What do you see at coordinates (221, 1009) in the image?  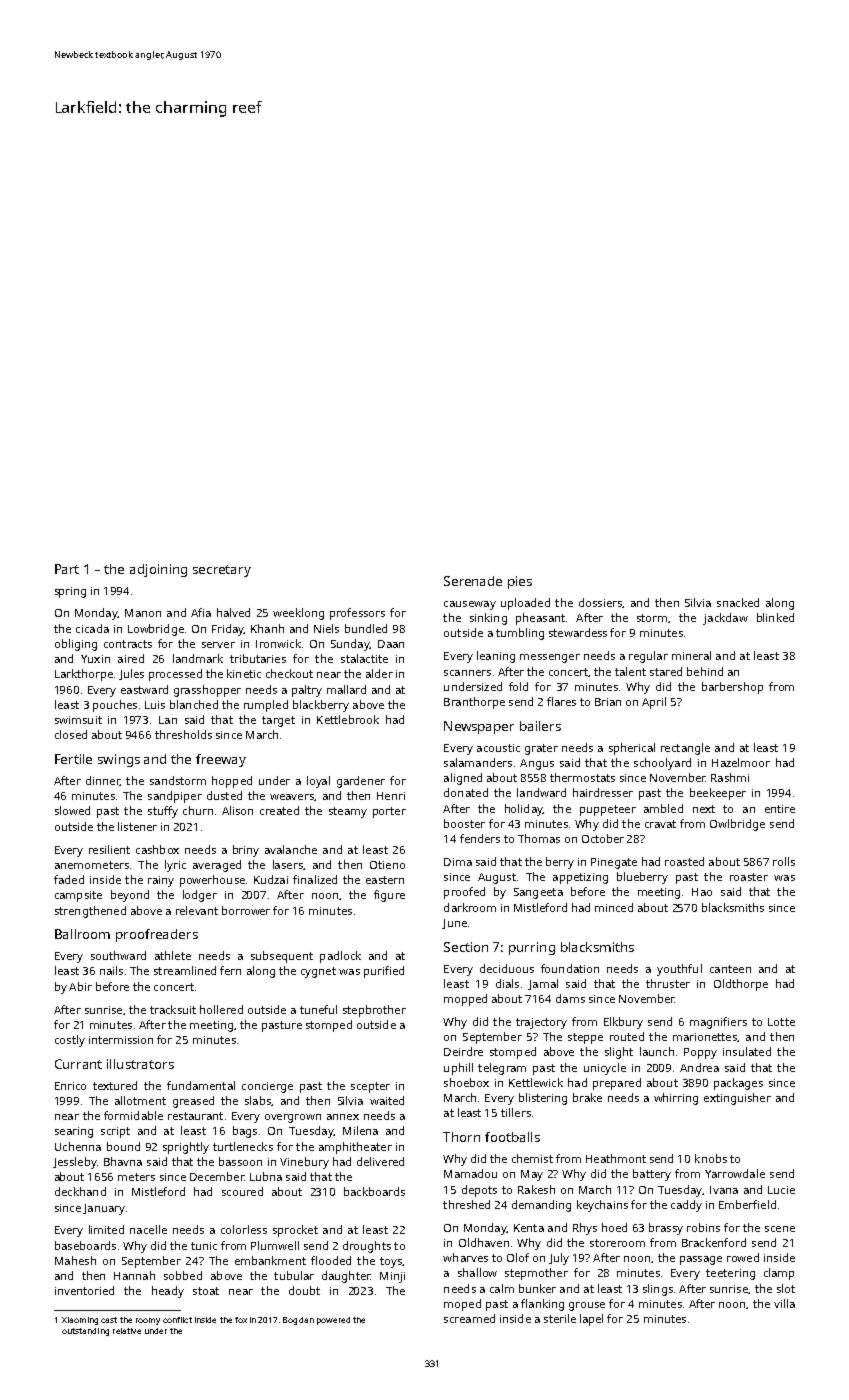 I see `hollered` at bounding box center [221, 1009].
